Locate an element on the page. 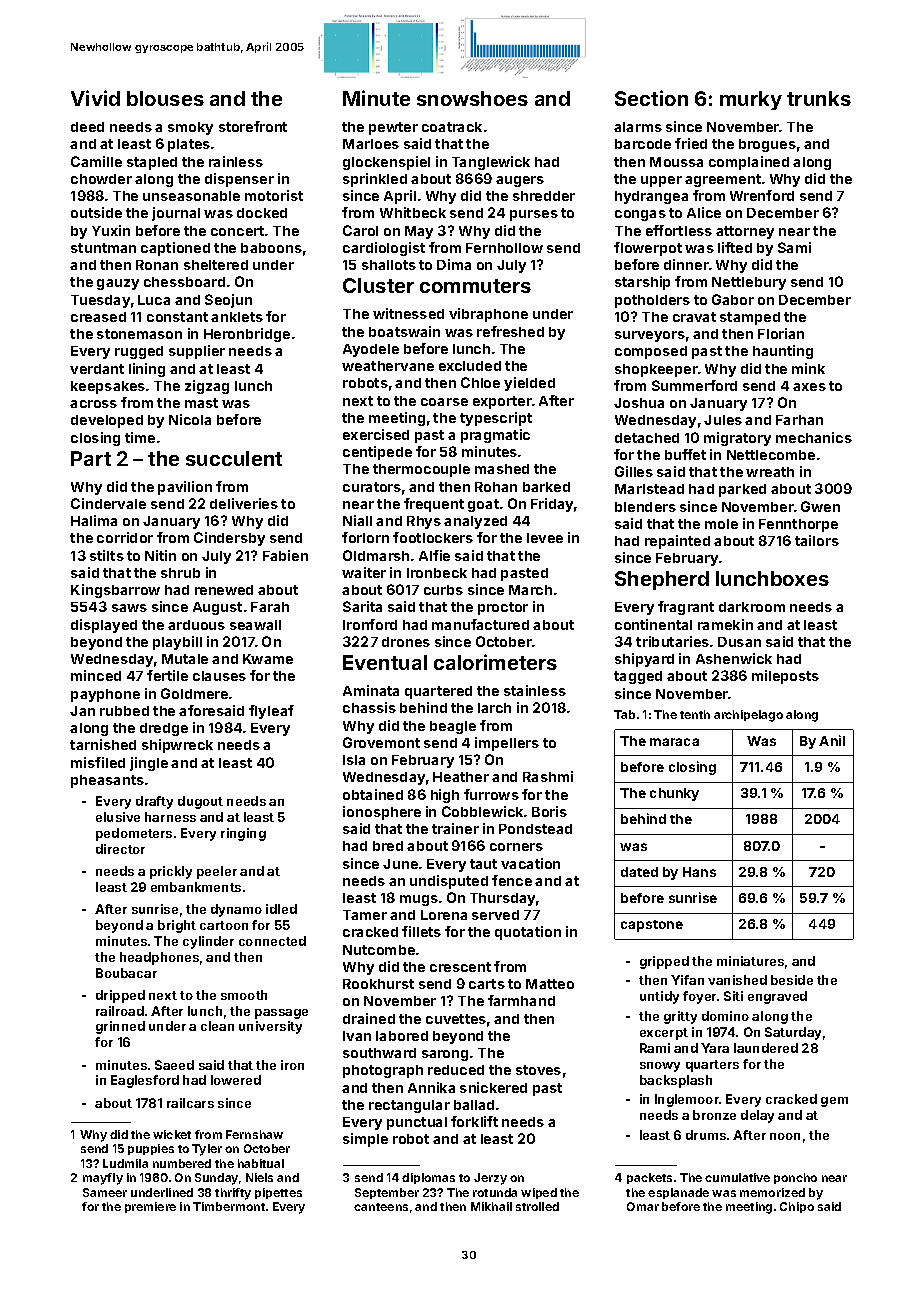  mink is located at coordinates (808, 368).
